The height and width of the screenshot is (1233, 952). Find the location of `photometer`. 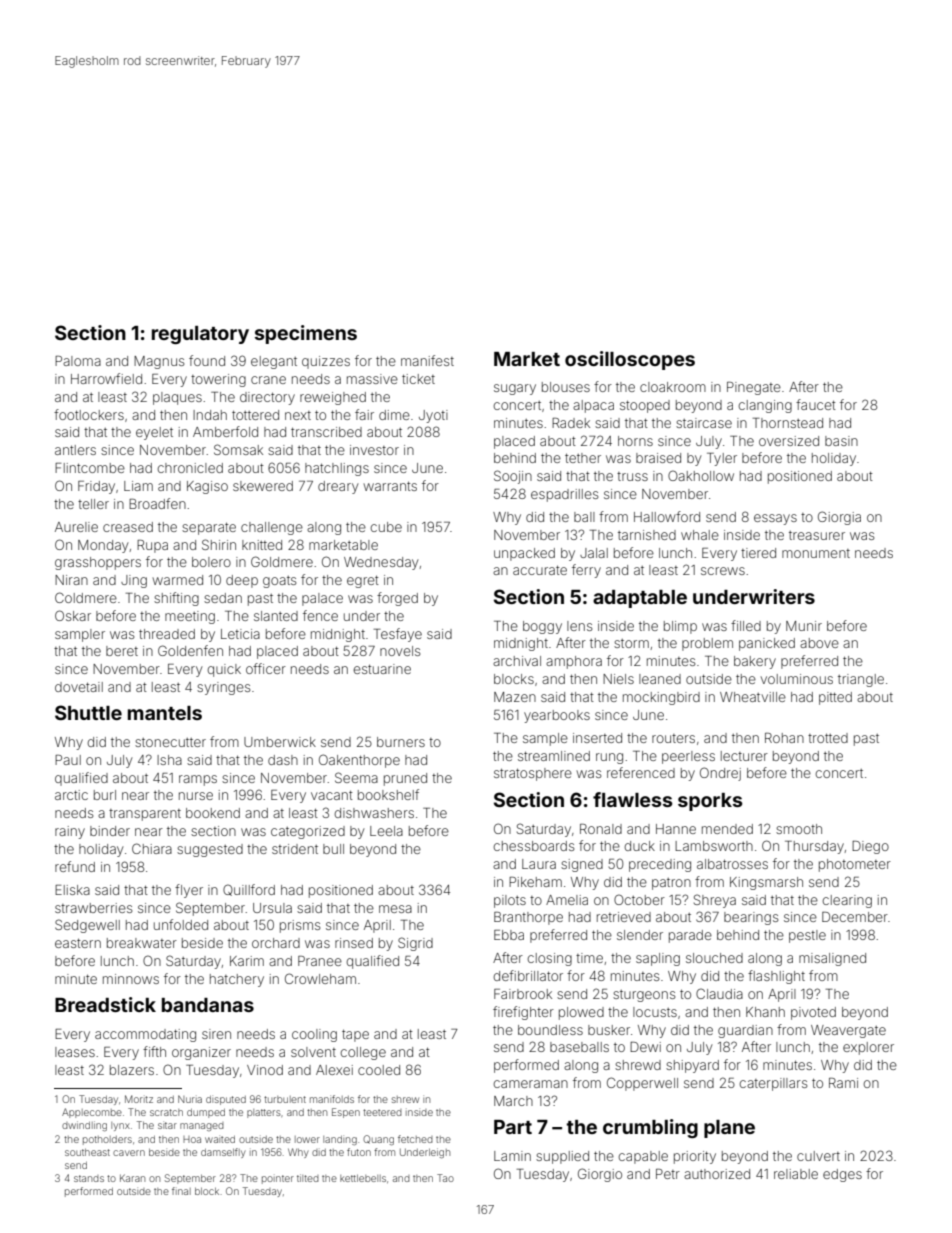

photometer is located at coordinates (855, 865).
